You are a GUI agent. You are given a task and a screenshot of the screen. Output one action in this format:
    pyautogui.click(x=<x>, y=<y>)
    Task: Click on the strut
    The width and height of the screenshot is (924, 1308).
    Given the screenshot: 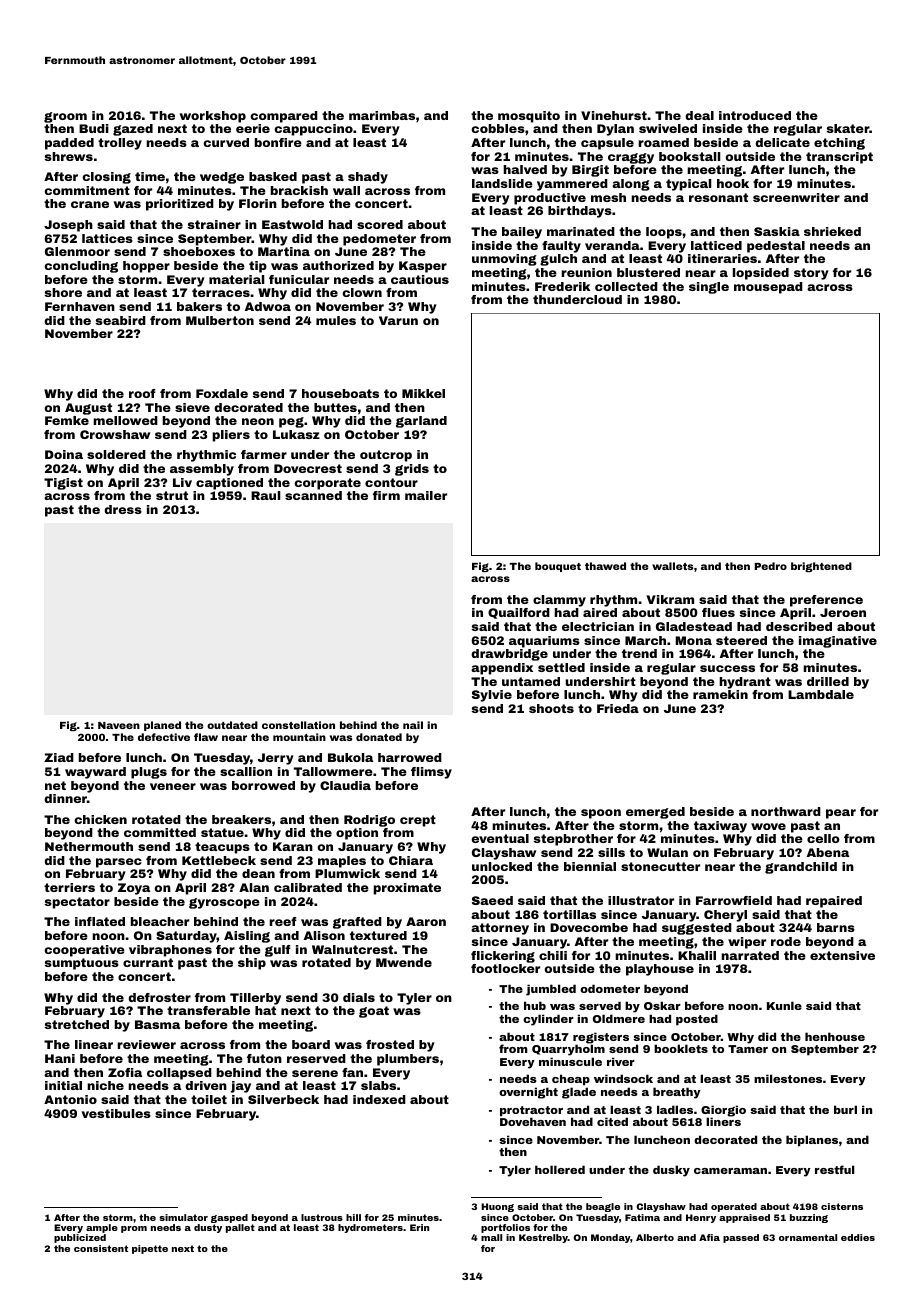 What is the action you would take?
    pyautogui.click(x=172, y=495)
